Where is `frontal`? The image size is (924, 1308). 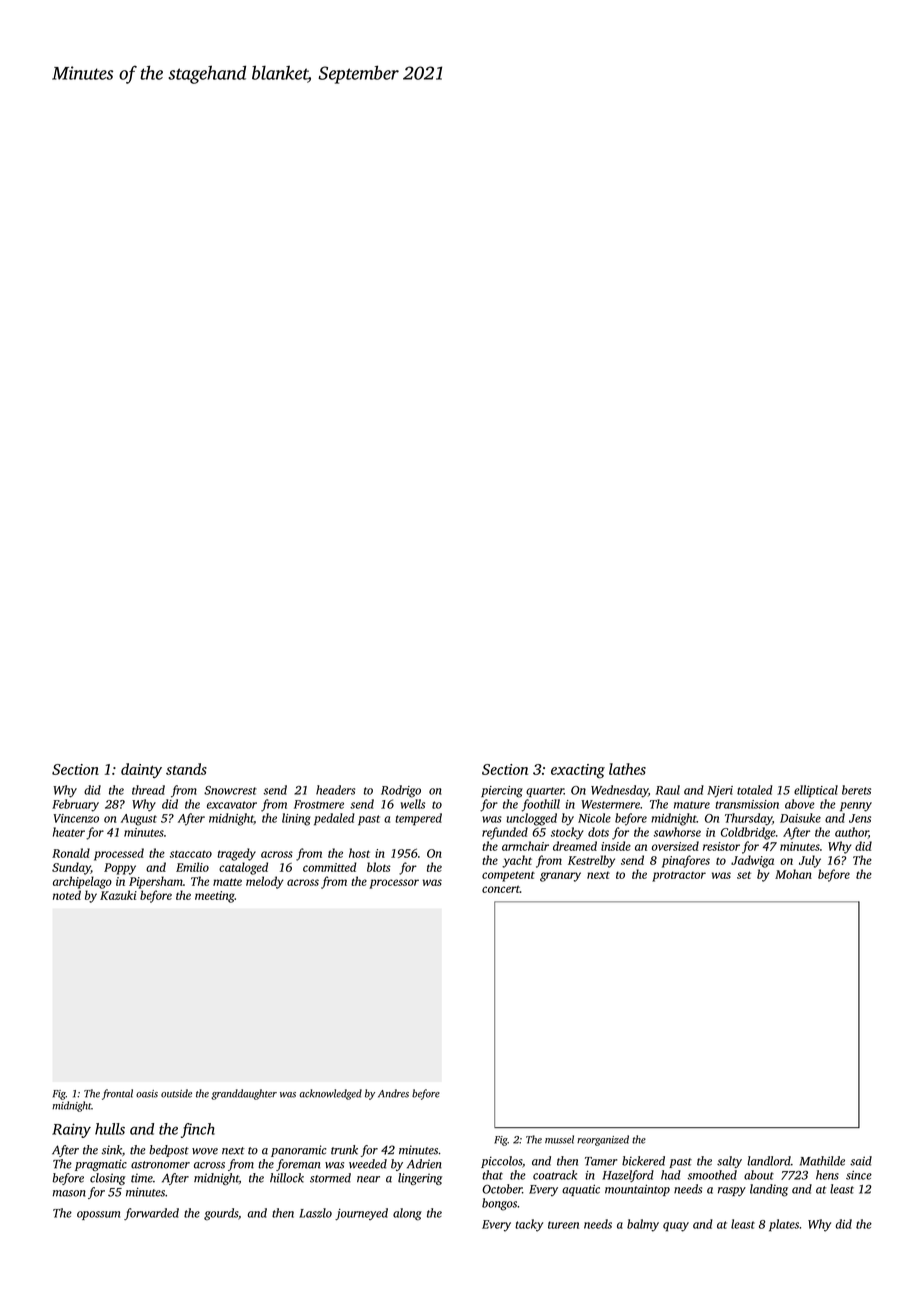
frontal is located at coordinates (117, 1094).
